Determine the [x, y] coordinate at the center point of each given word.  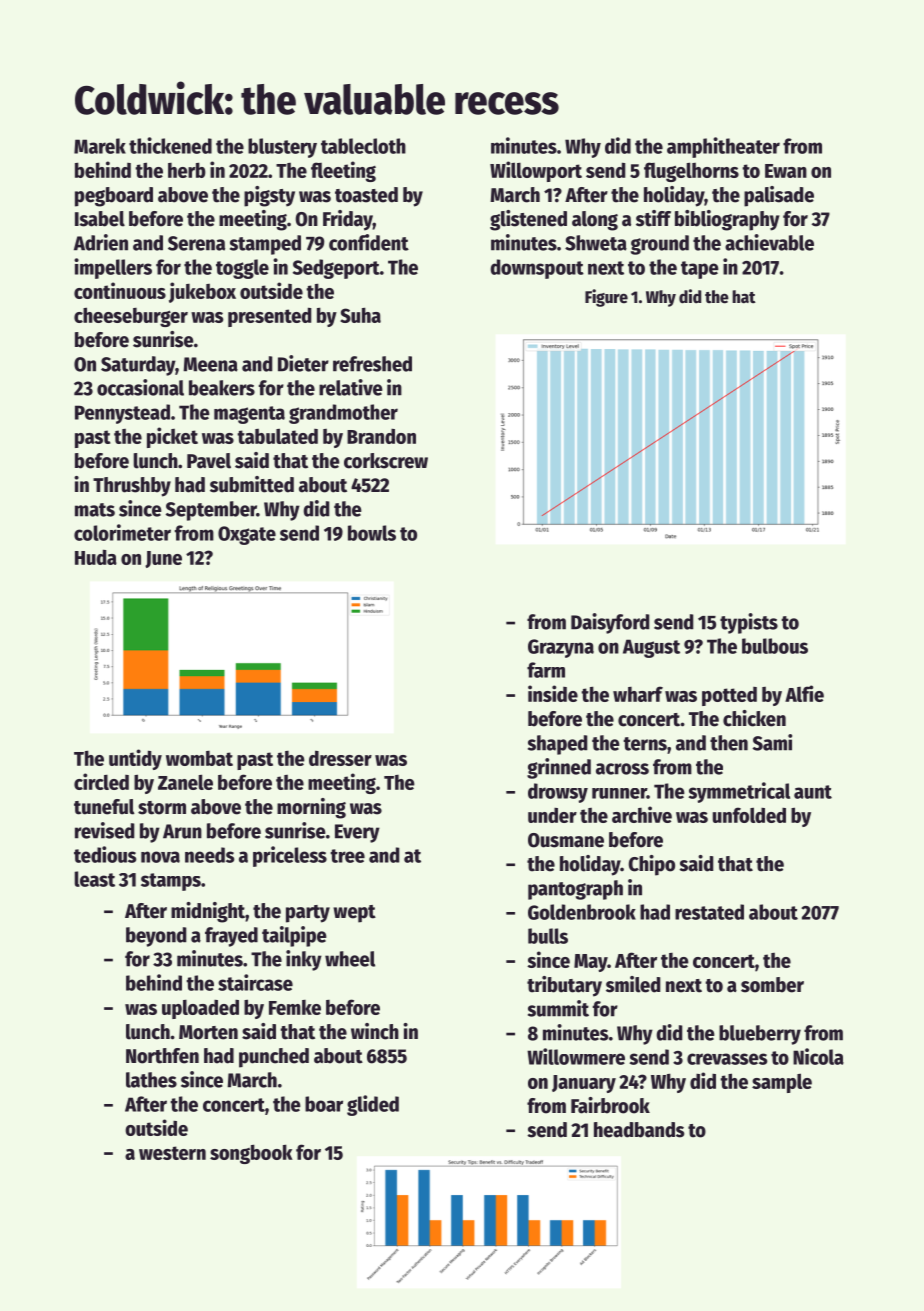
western [172, 1153]
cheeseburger [131, 317]
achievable [769, 242]
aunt [813, 792]
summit [558, 1008]
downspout [537, 269]
